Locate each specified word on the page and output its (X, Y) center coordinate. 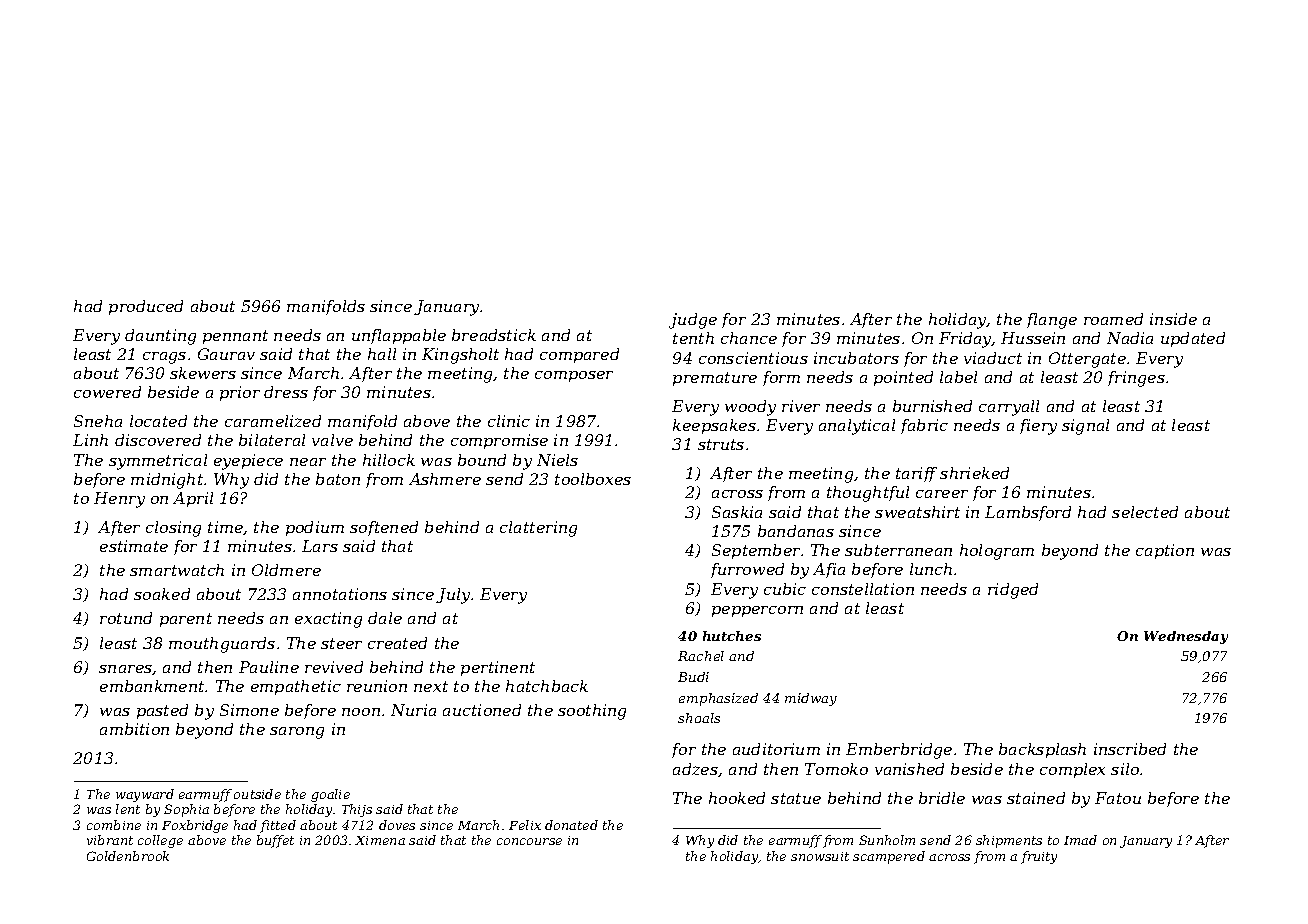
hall (382, 354)
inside (1173, 319)
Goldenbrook (128, 856)
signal (1085, 427)
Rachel (701, 656)
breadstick (494, 335)
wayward (145, 795)
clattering (538, 529)
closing (173, 529)
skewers (203, 373)
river (801, 406)
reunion (377, 686)
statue (796, 798)
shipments (1009, 841)
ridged (1013, 591)
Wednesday (1186, 637)
